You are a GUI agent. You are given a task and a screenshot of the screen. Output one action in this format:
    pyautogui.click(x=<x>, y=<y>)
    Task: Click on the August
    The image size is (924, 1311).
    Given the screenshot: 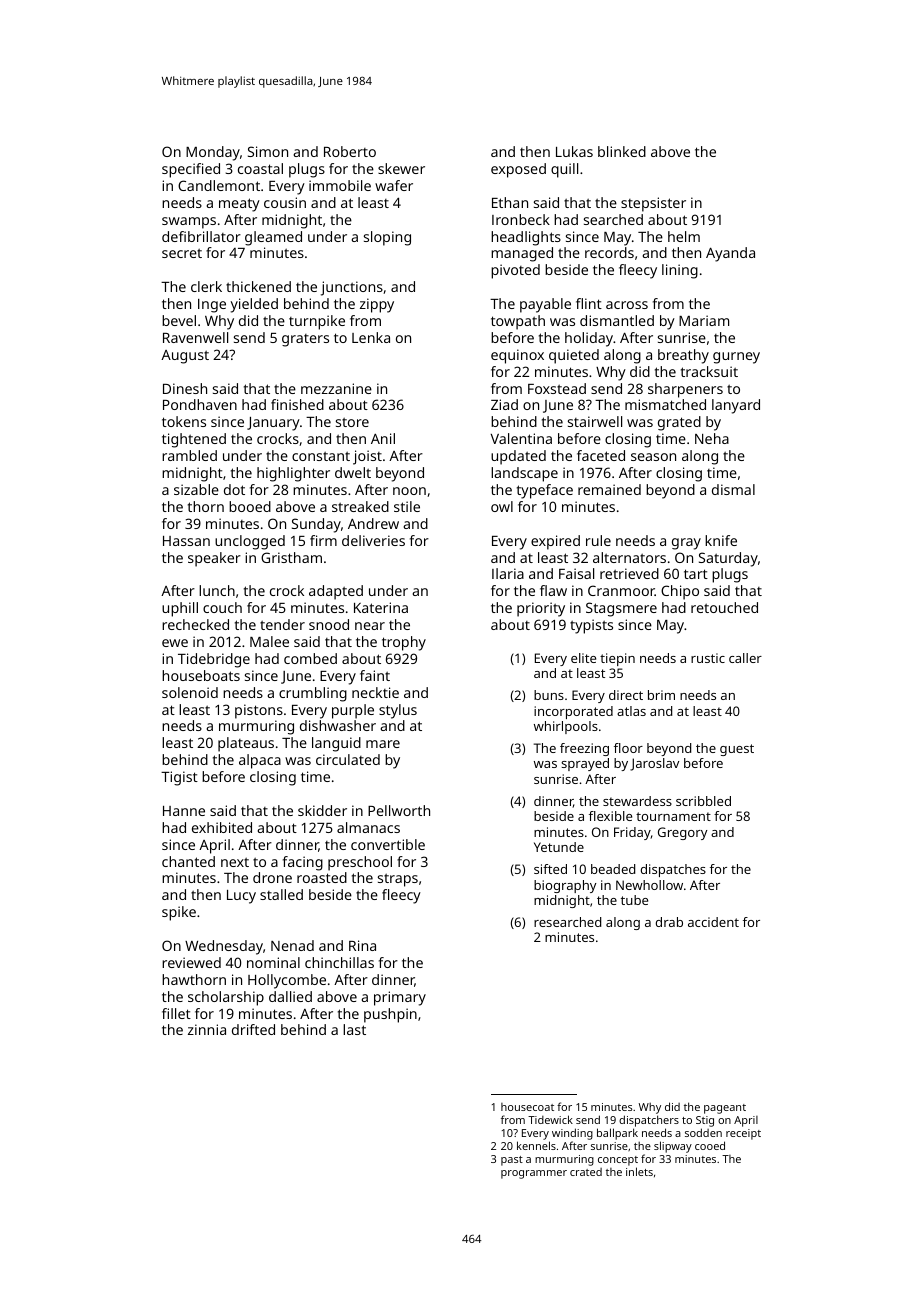 What is the action you would take?
    pyautogui.click(x=185, y=357)
